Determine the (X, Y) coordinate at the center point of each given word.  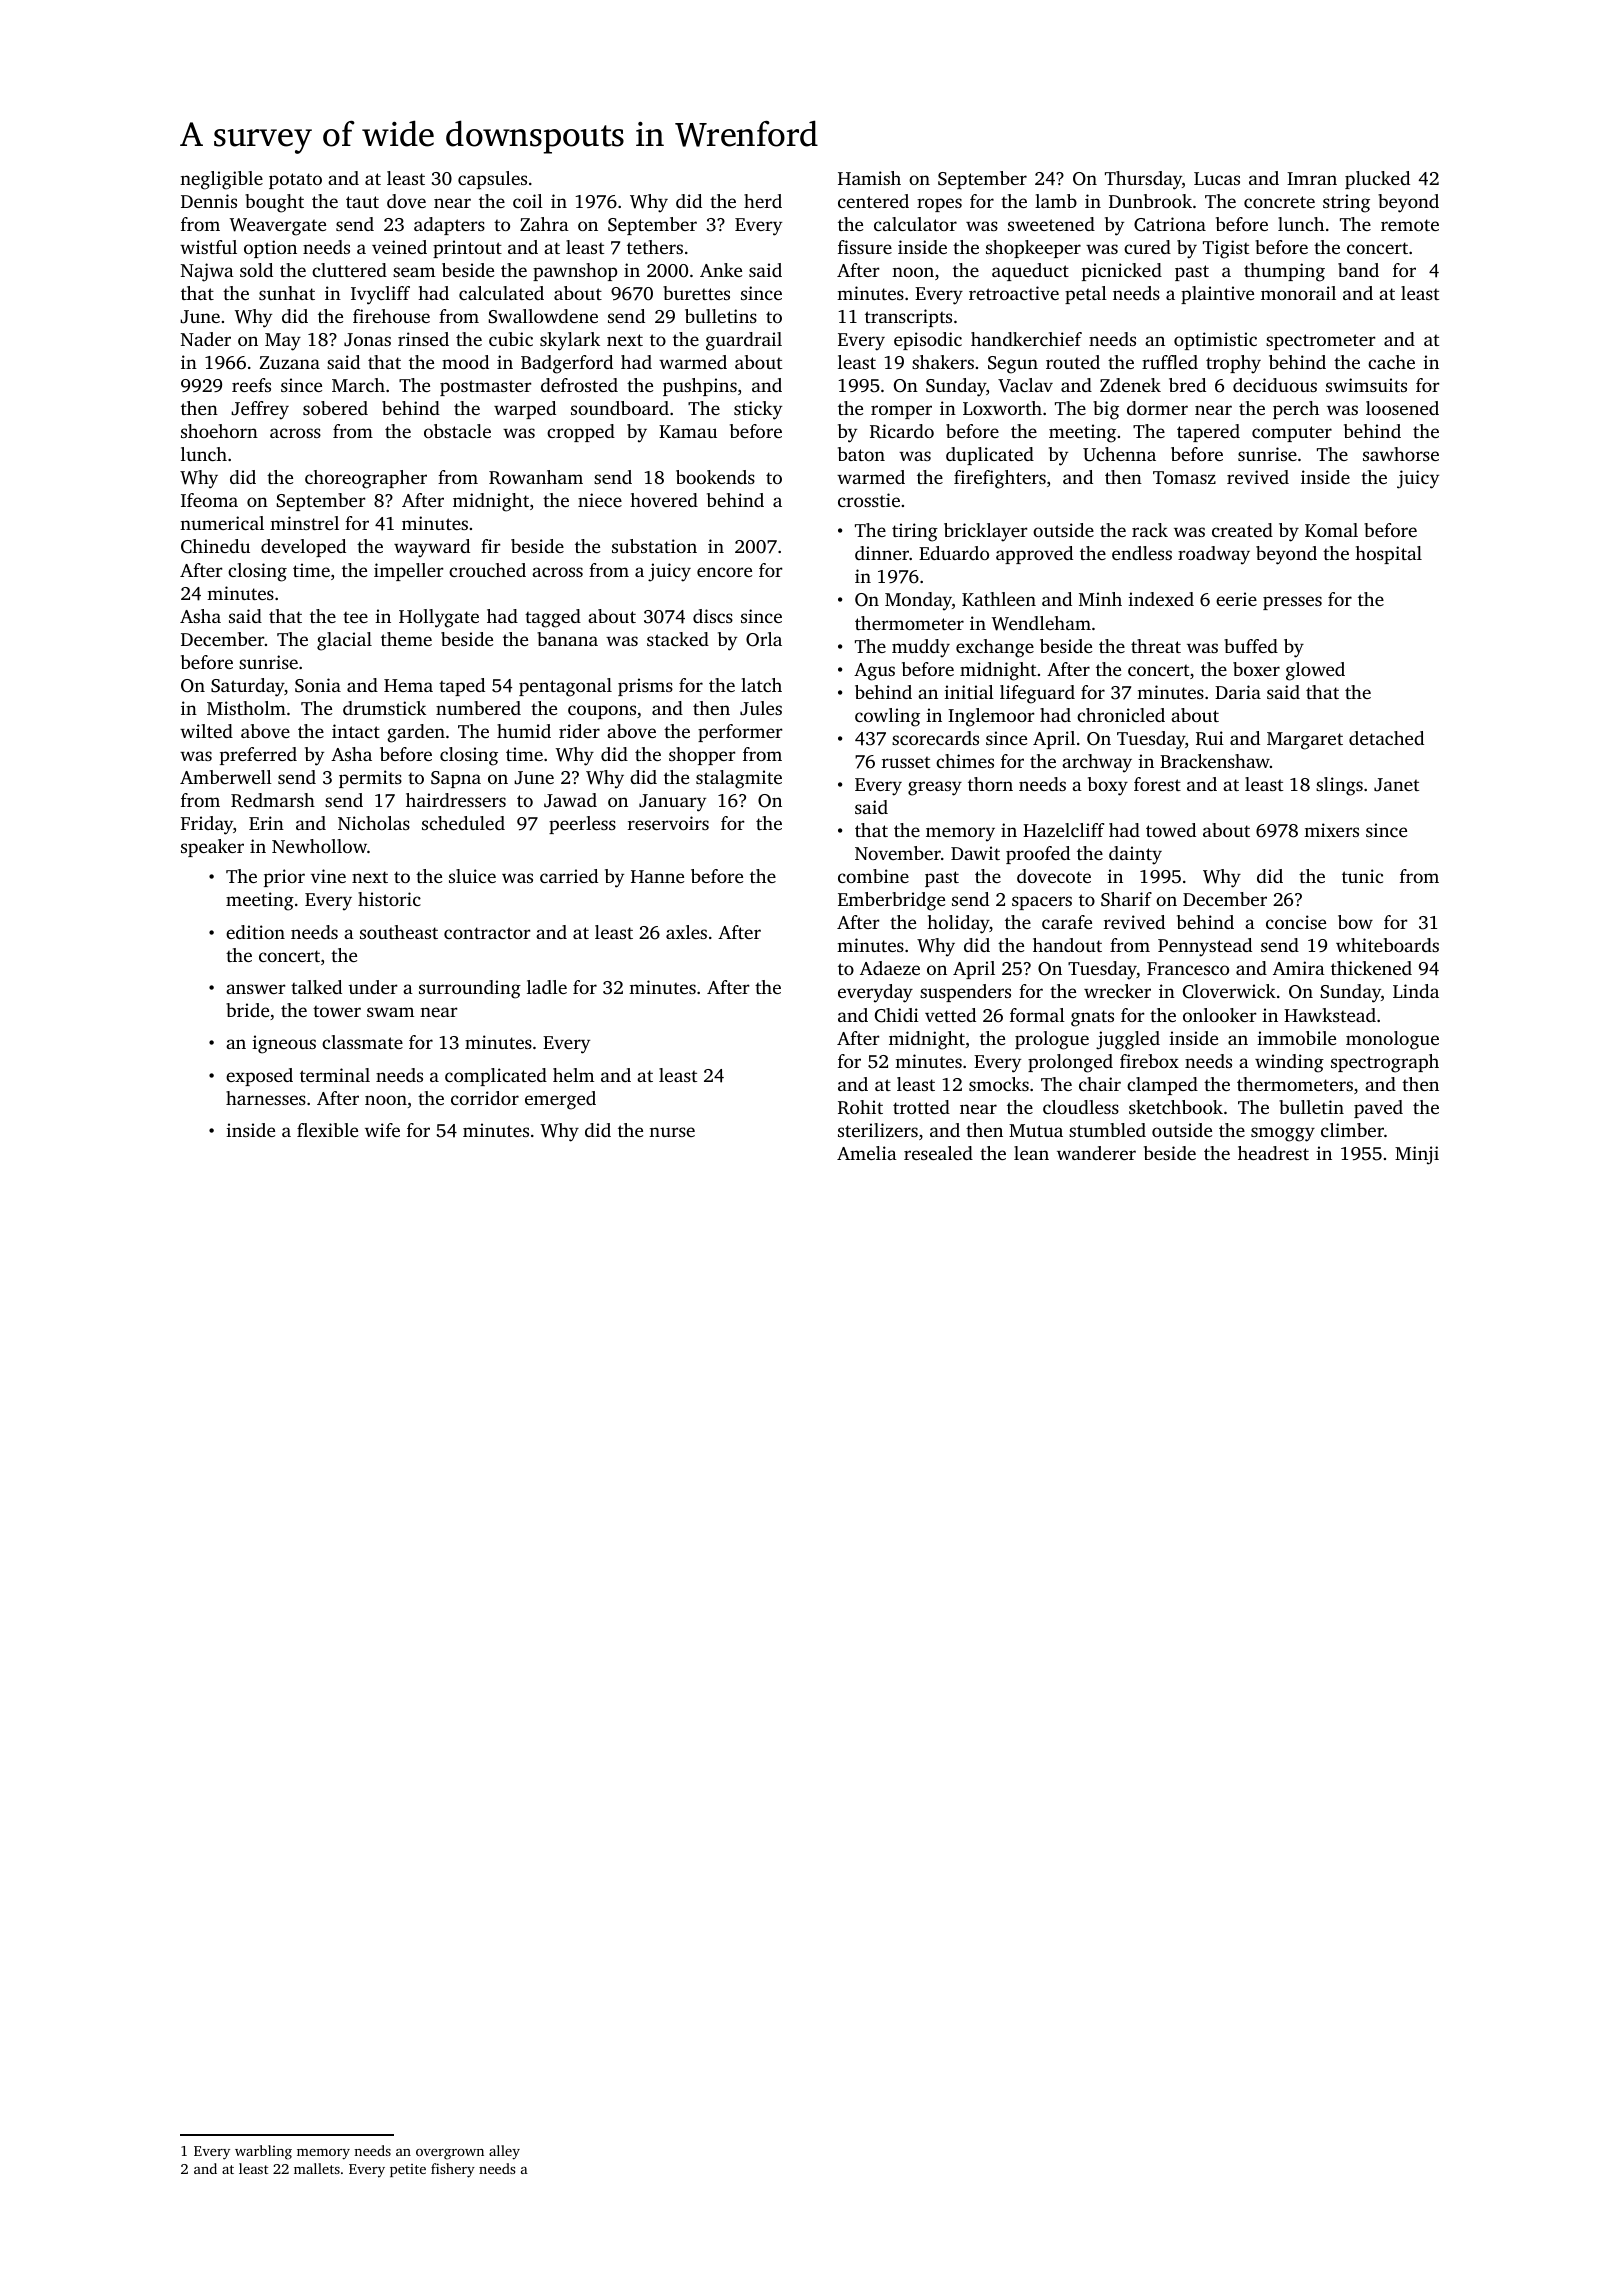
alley (504, 2152)
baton (861, 454)
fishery (453, 2170)
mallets (317, 2168)
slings (1339, 786)
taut (362, 202)
